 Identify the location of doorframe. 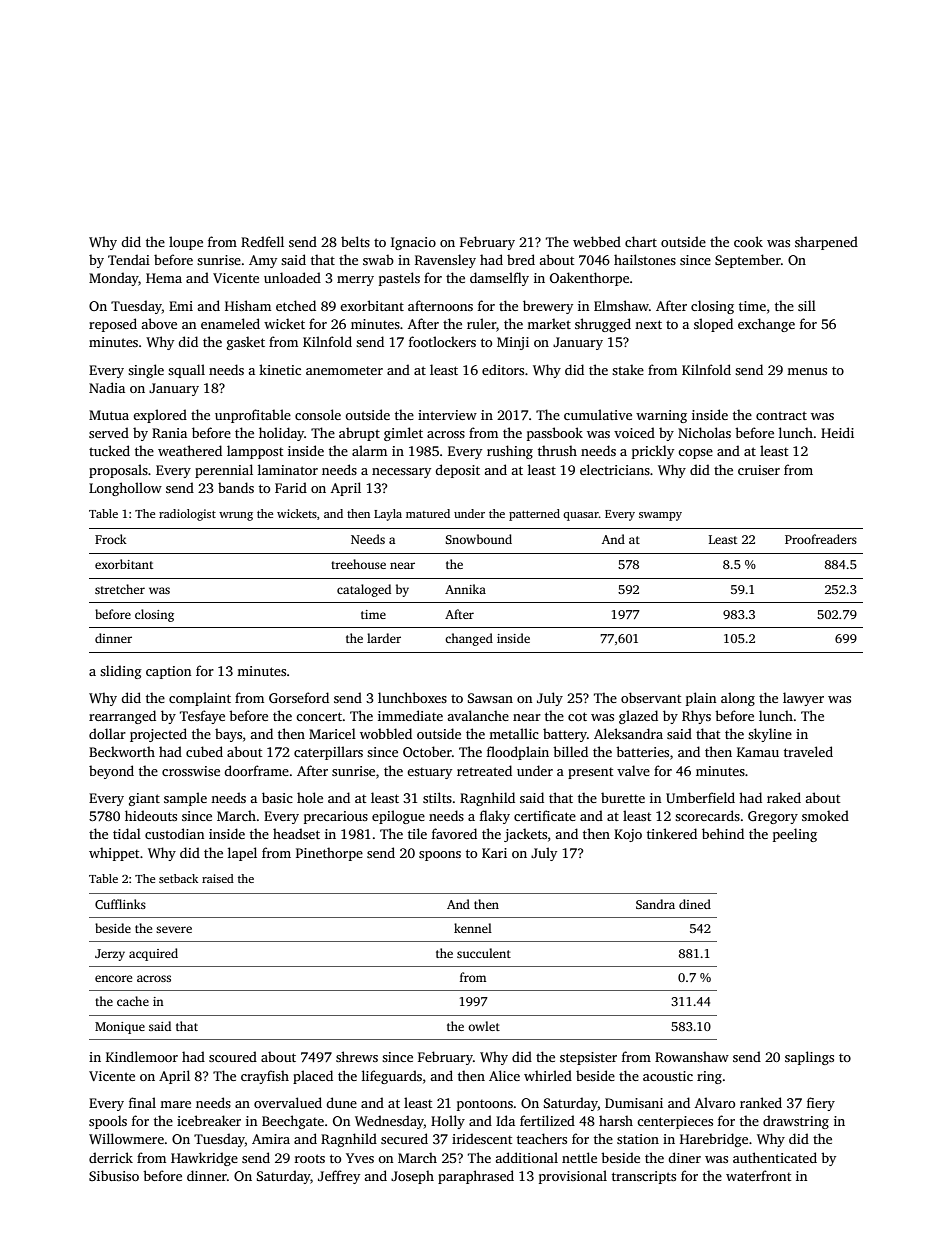
(256, 770).
